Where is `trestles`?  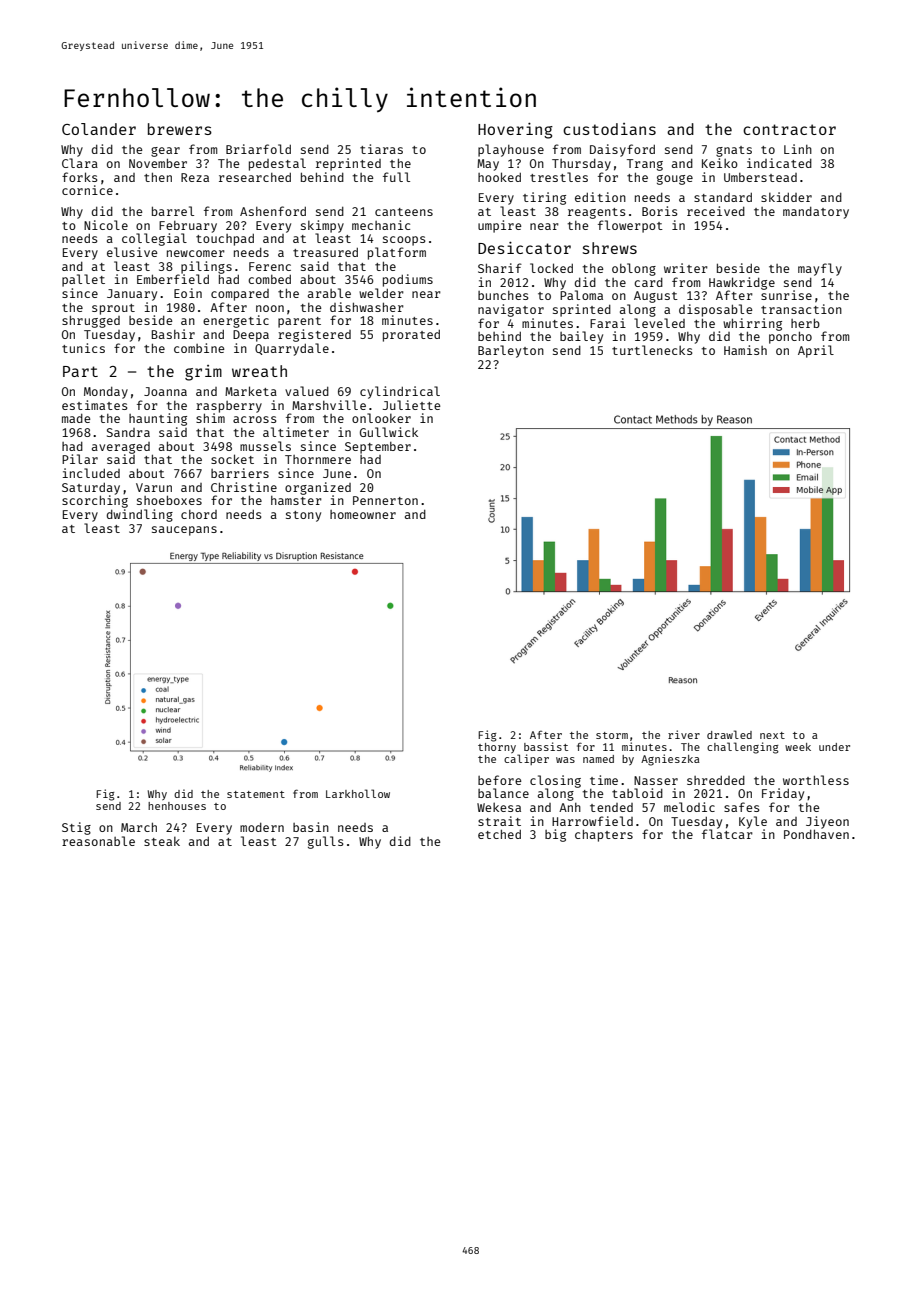
trestles is located at coordinates (559, 177).
